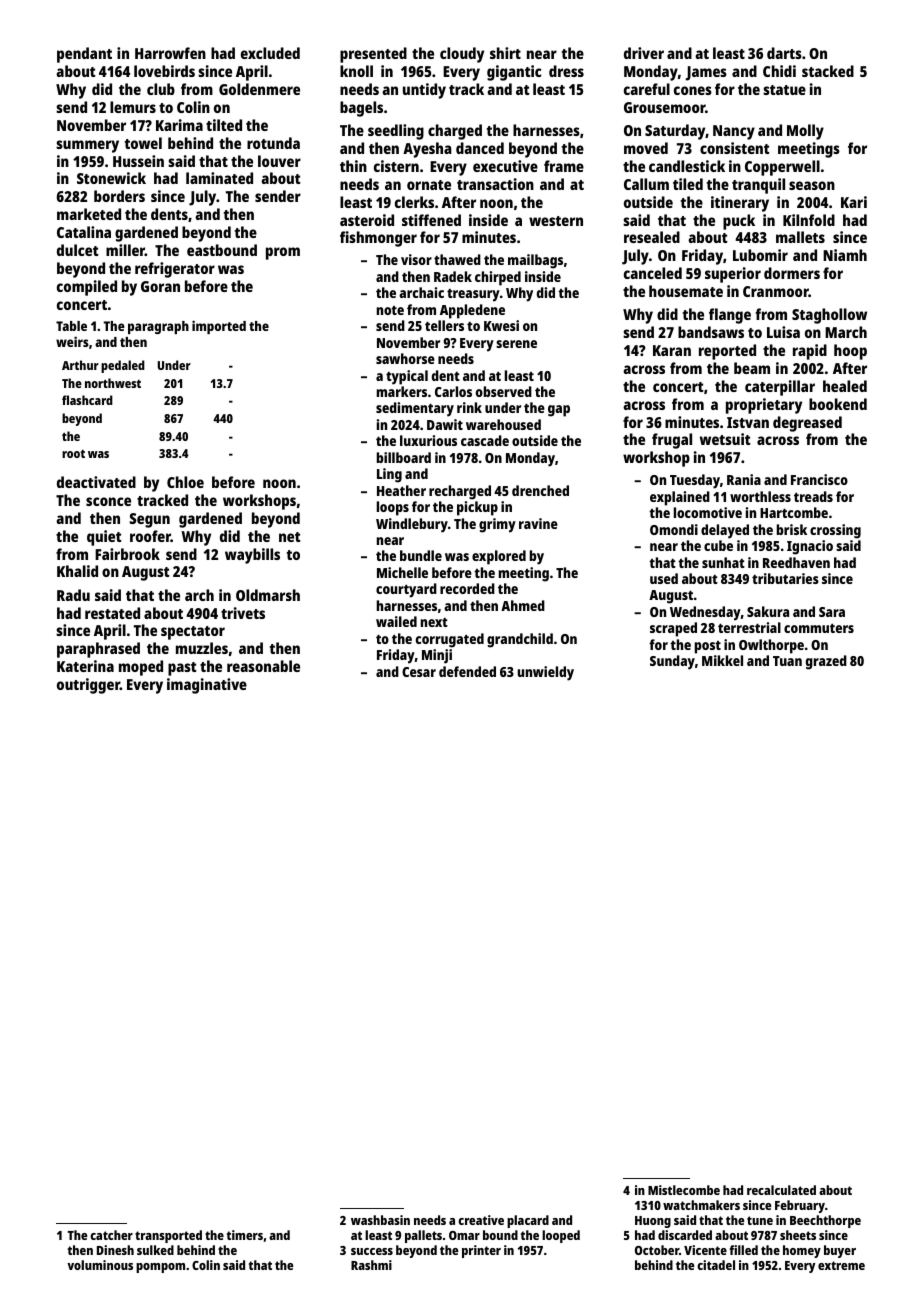  Describe the element at coordinates (829, 316) in the screenshot. I see `Staghollow` at that location.
